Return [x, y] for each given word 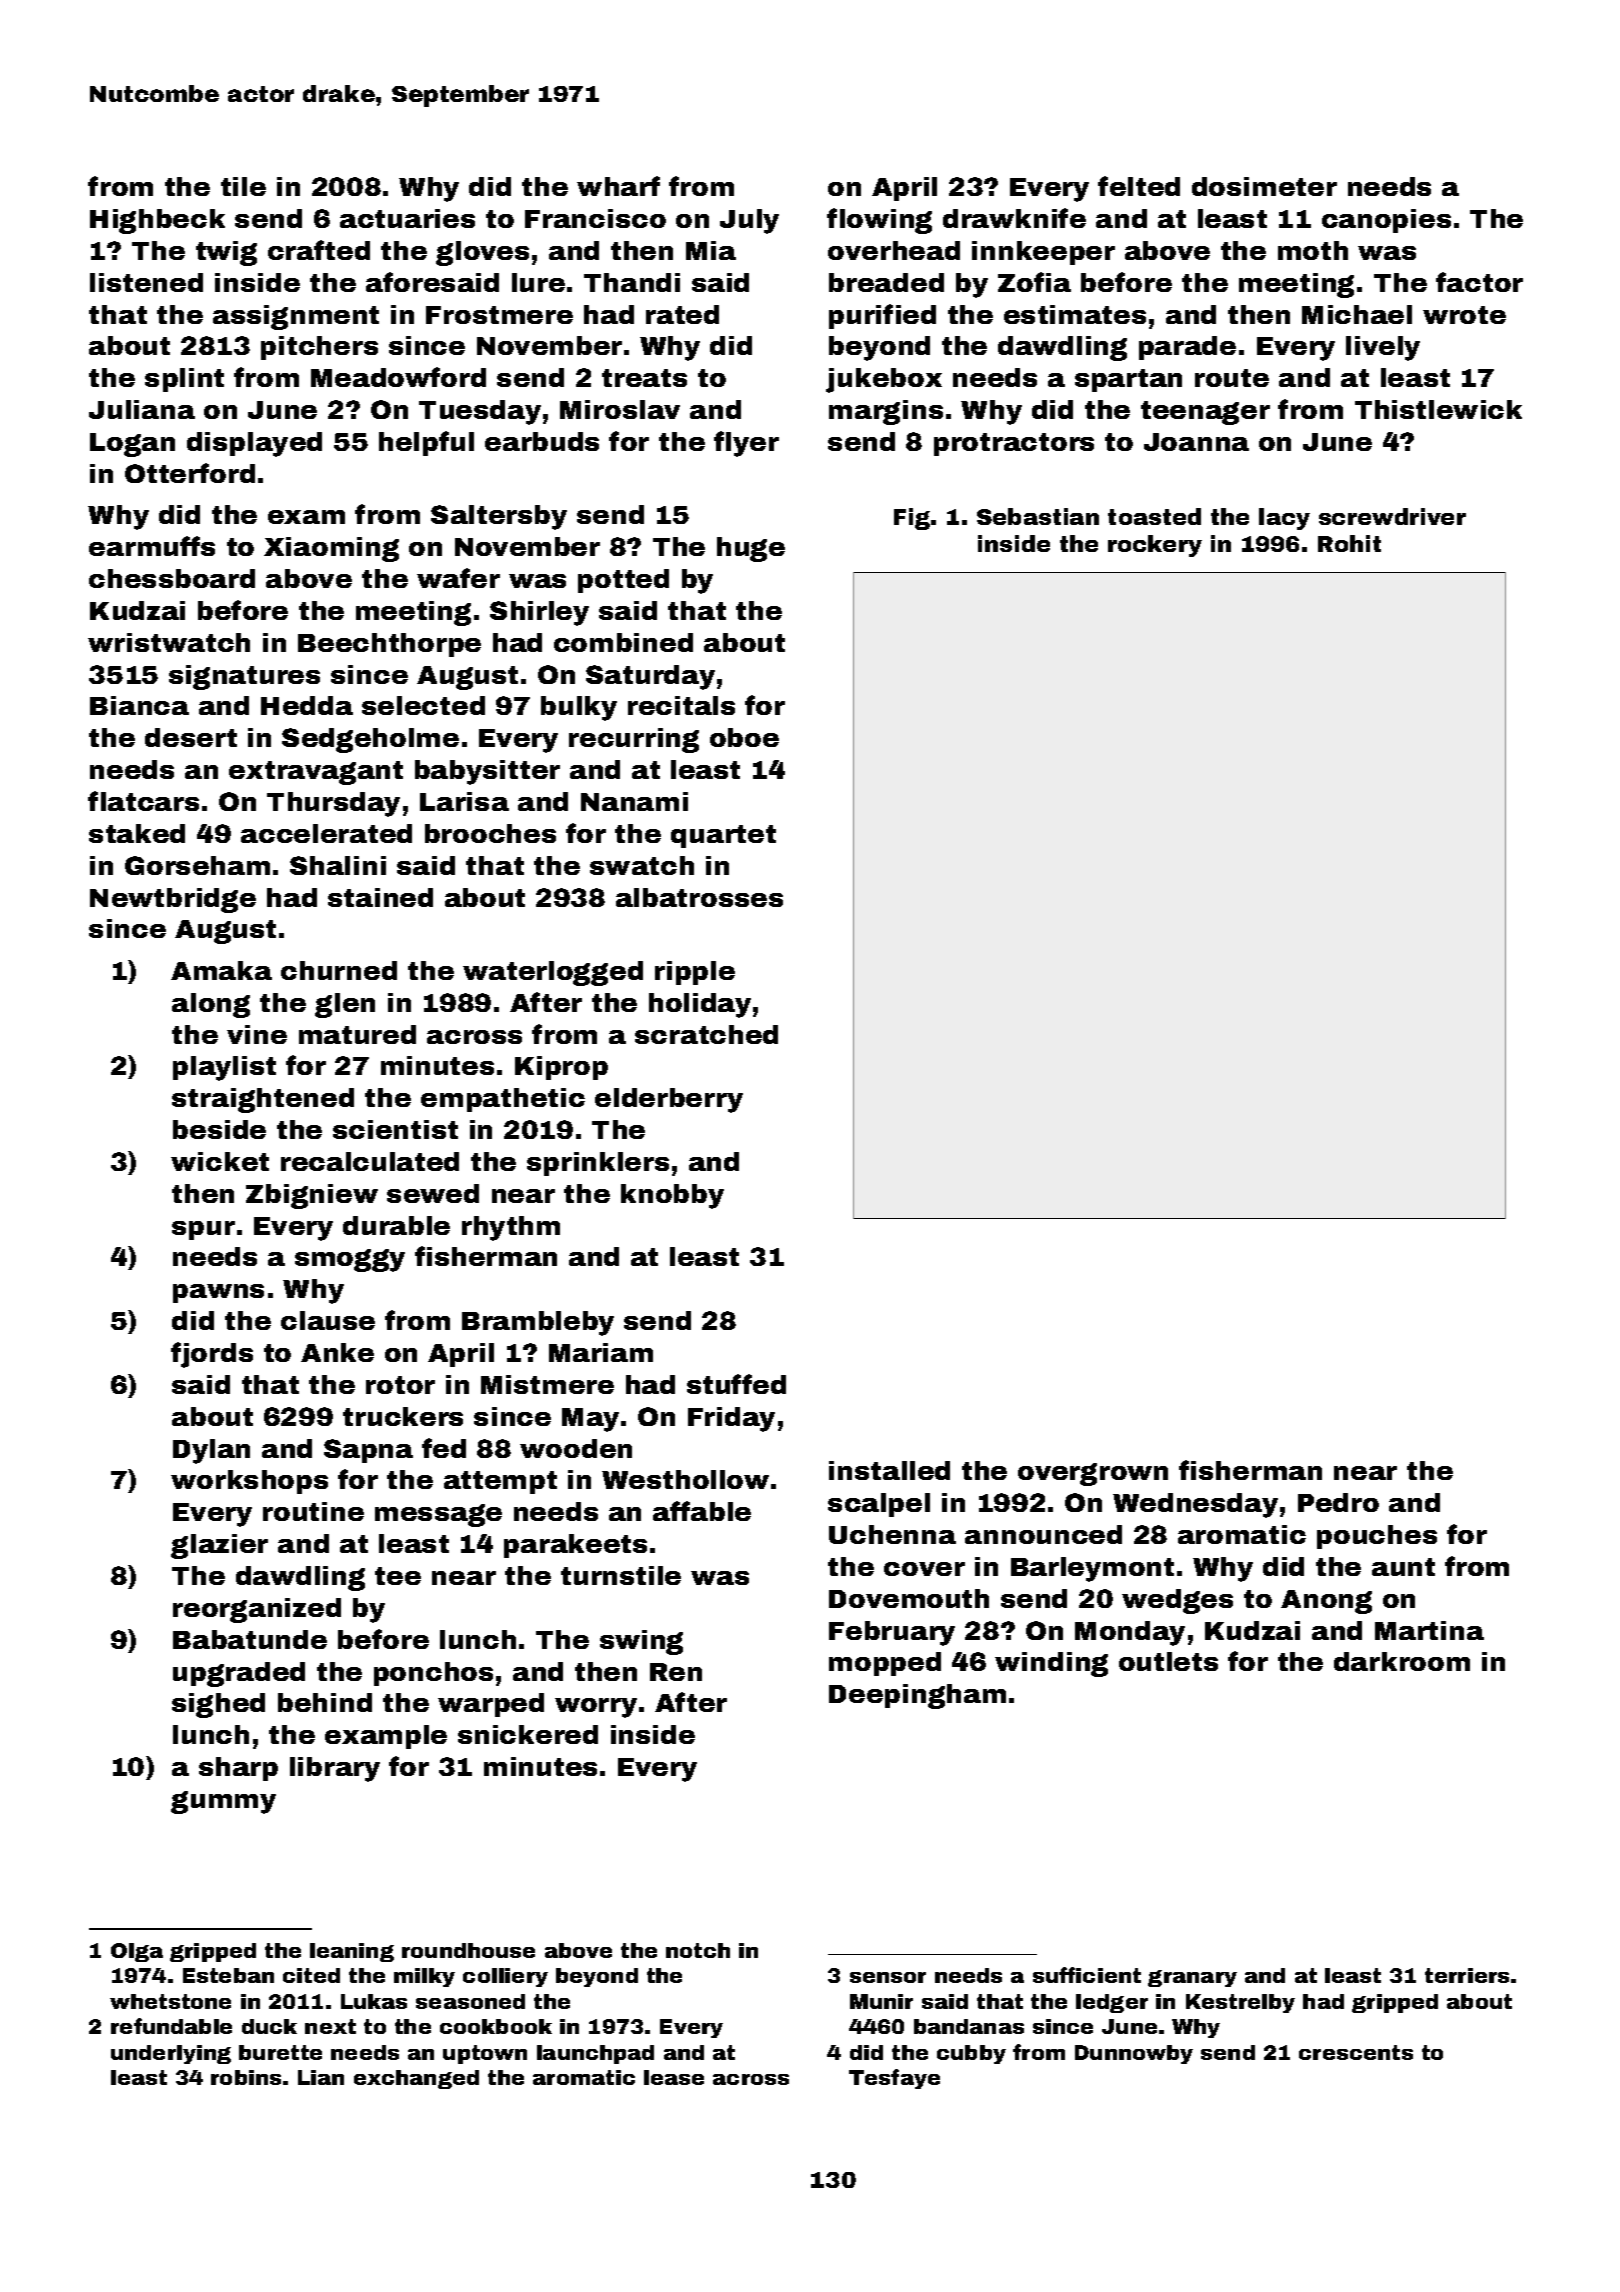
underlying [171, 2054]
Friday [731, 1419]
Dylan [211, 1451]
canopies [1386, 221]
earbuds [542, 441]
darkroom [1402, 1661]
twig [226, 253]
